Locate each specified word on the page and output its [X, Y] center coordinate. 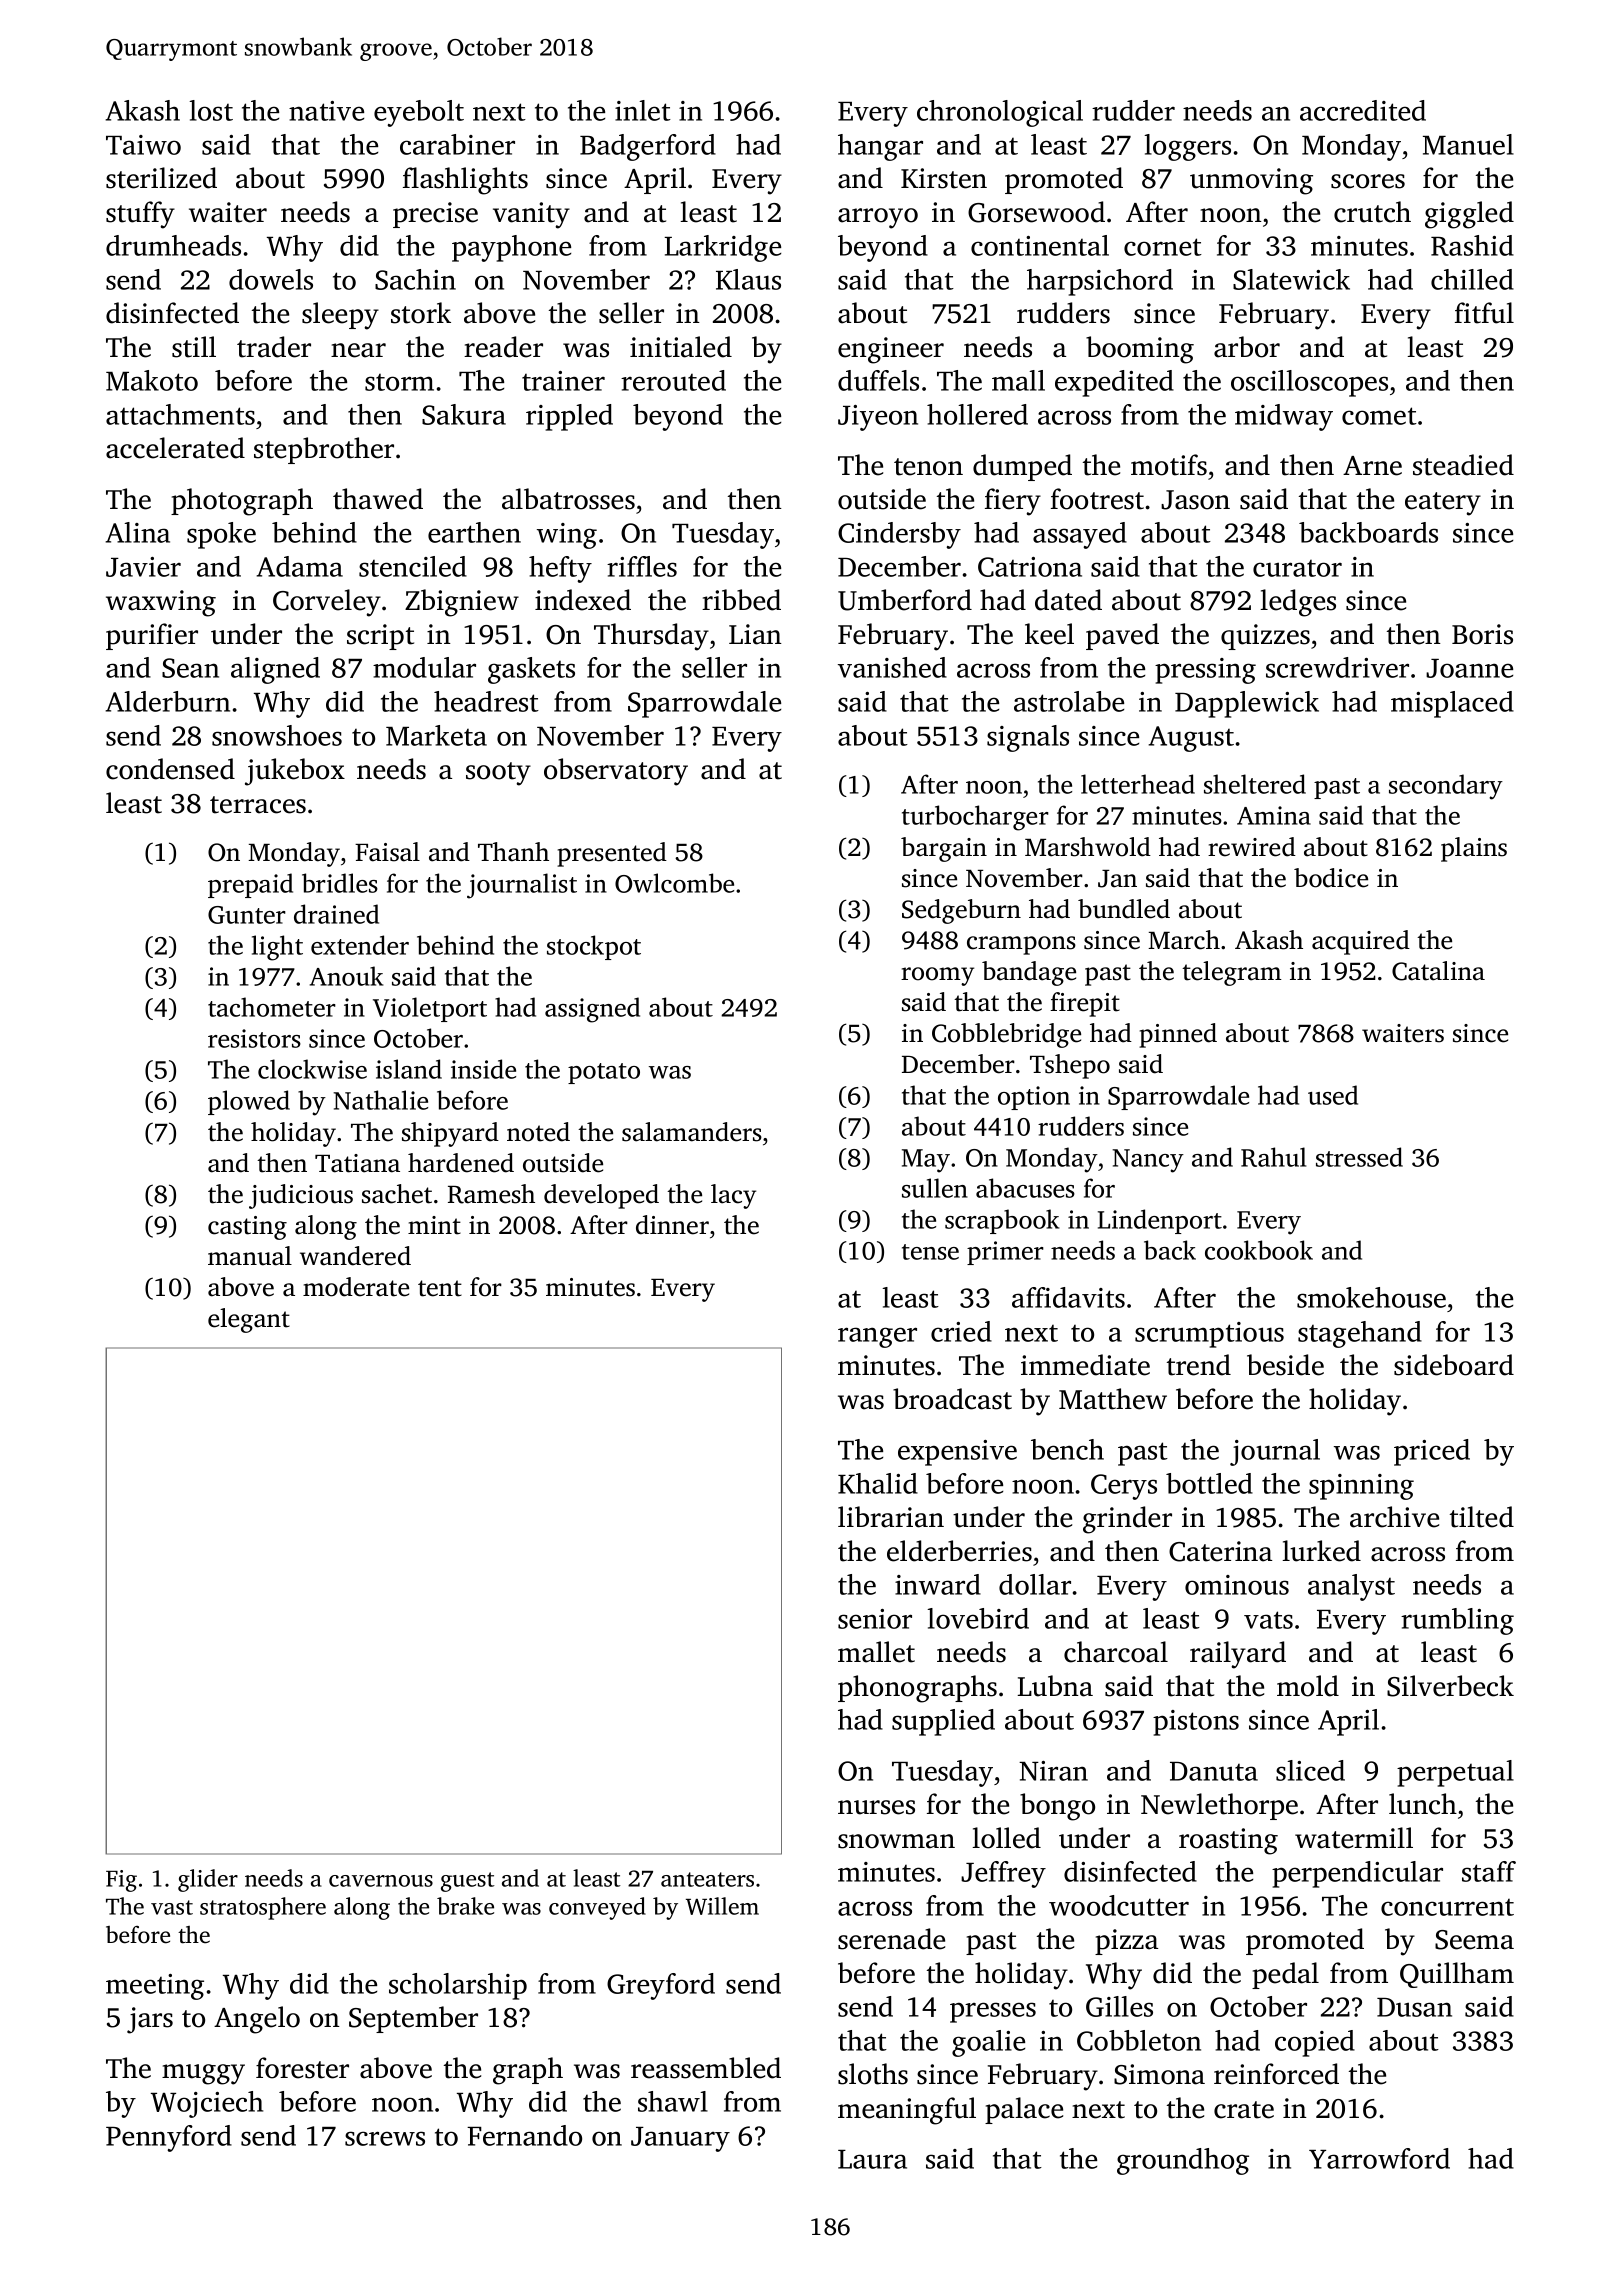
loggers [1187, 147]
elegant [249, 1320]
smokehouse [1371, 1297]
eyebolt [419, 113]
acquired [1361, 942]
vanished [892, 667]
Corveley [327, 603]
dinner [672, 1225]
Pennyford [169, 2138]
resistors [254, 1038]
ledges [1298, 603]
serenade [891, 1939]
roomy [937, 976]
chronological [1000, 113]
